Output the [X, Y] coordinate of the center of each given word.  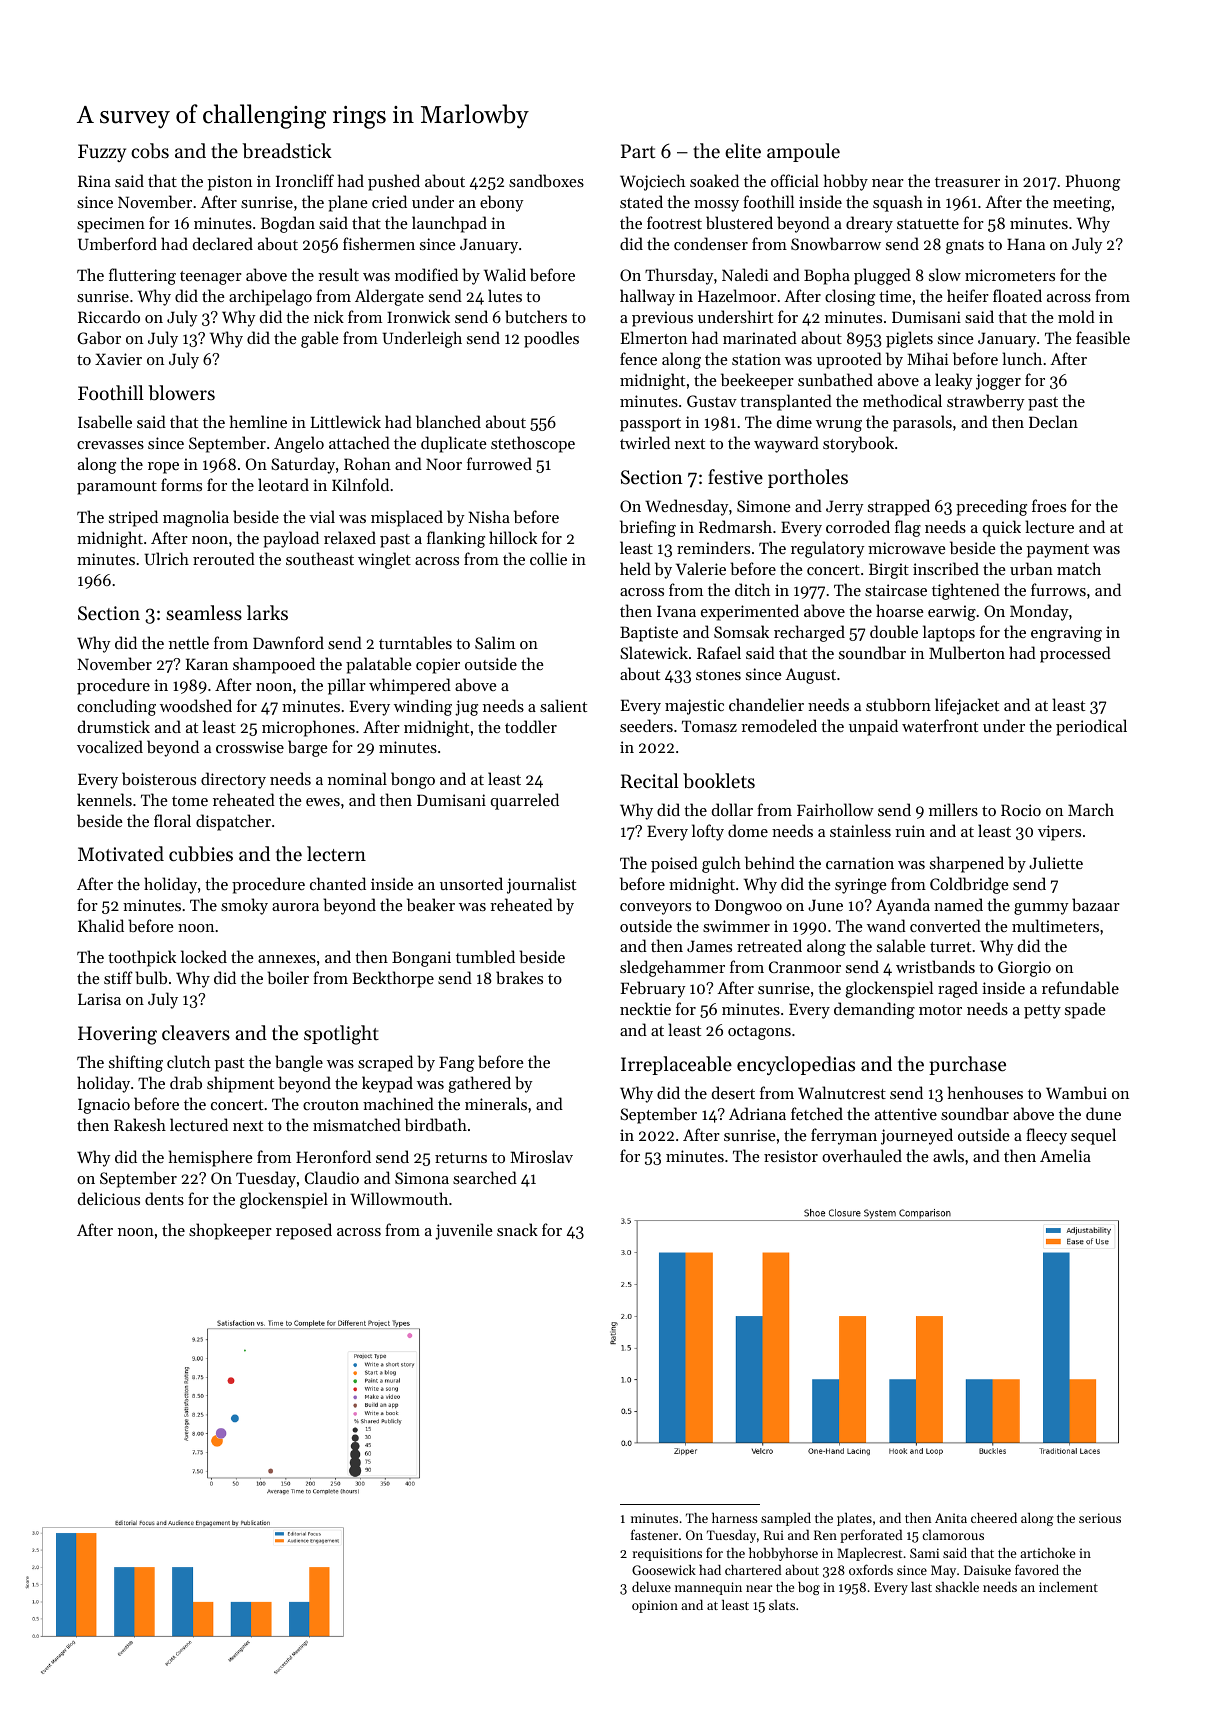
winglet [384, 560]
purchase [967, 1065]
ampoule [803, 152]
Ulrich [166, 558]
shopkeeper [230, 1231]
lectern [336, 853]
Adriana [757, 1113]
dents [164, 1198]
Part [638, 151]
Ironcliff [305, 180]
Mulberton [967, 652]
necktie [645, 1008]
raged [958, 989]
